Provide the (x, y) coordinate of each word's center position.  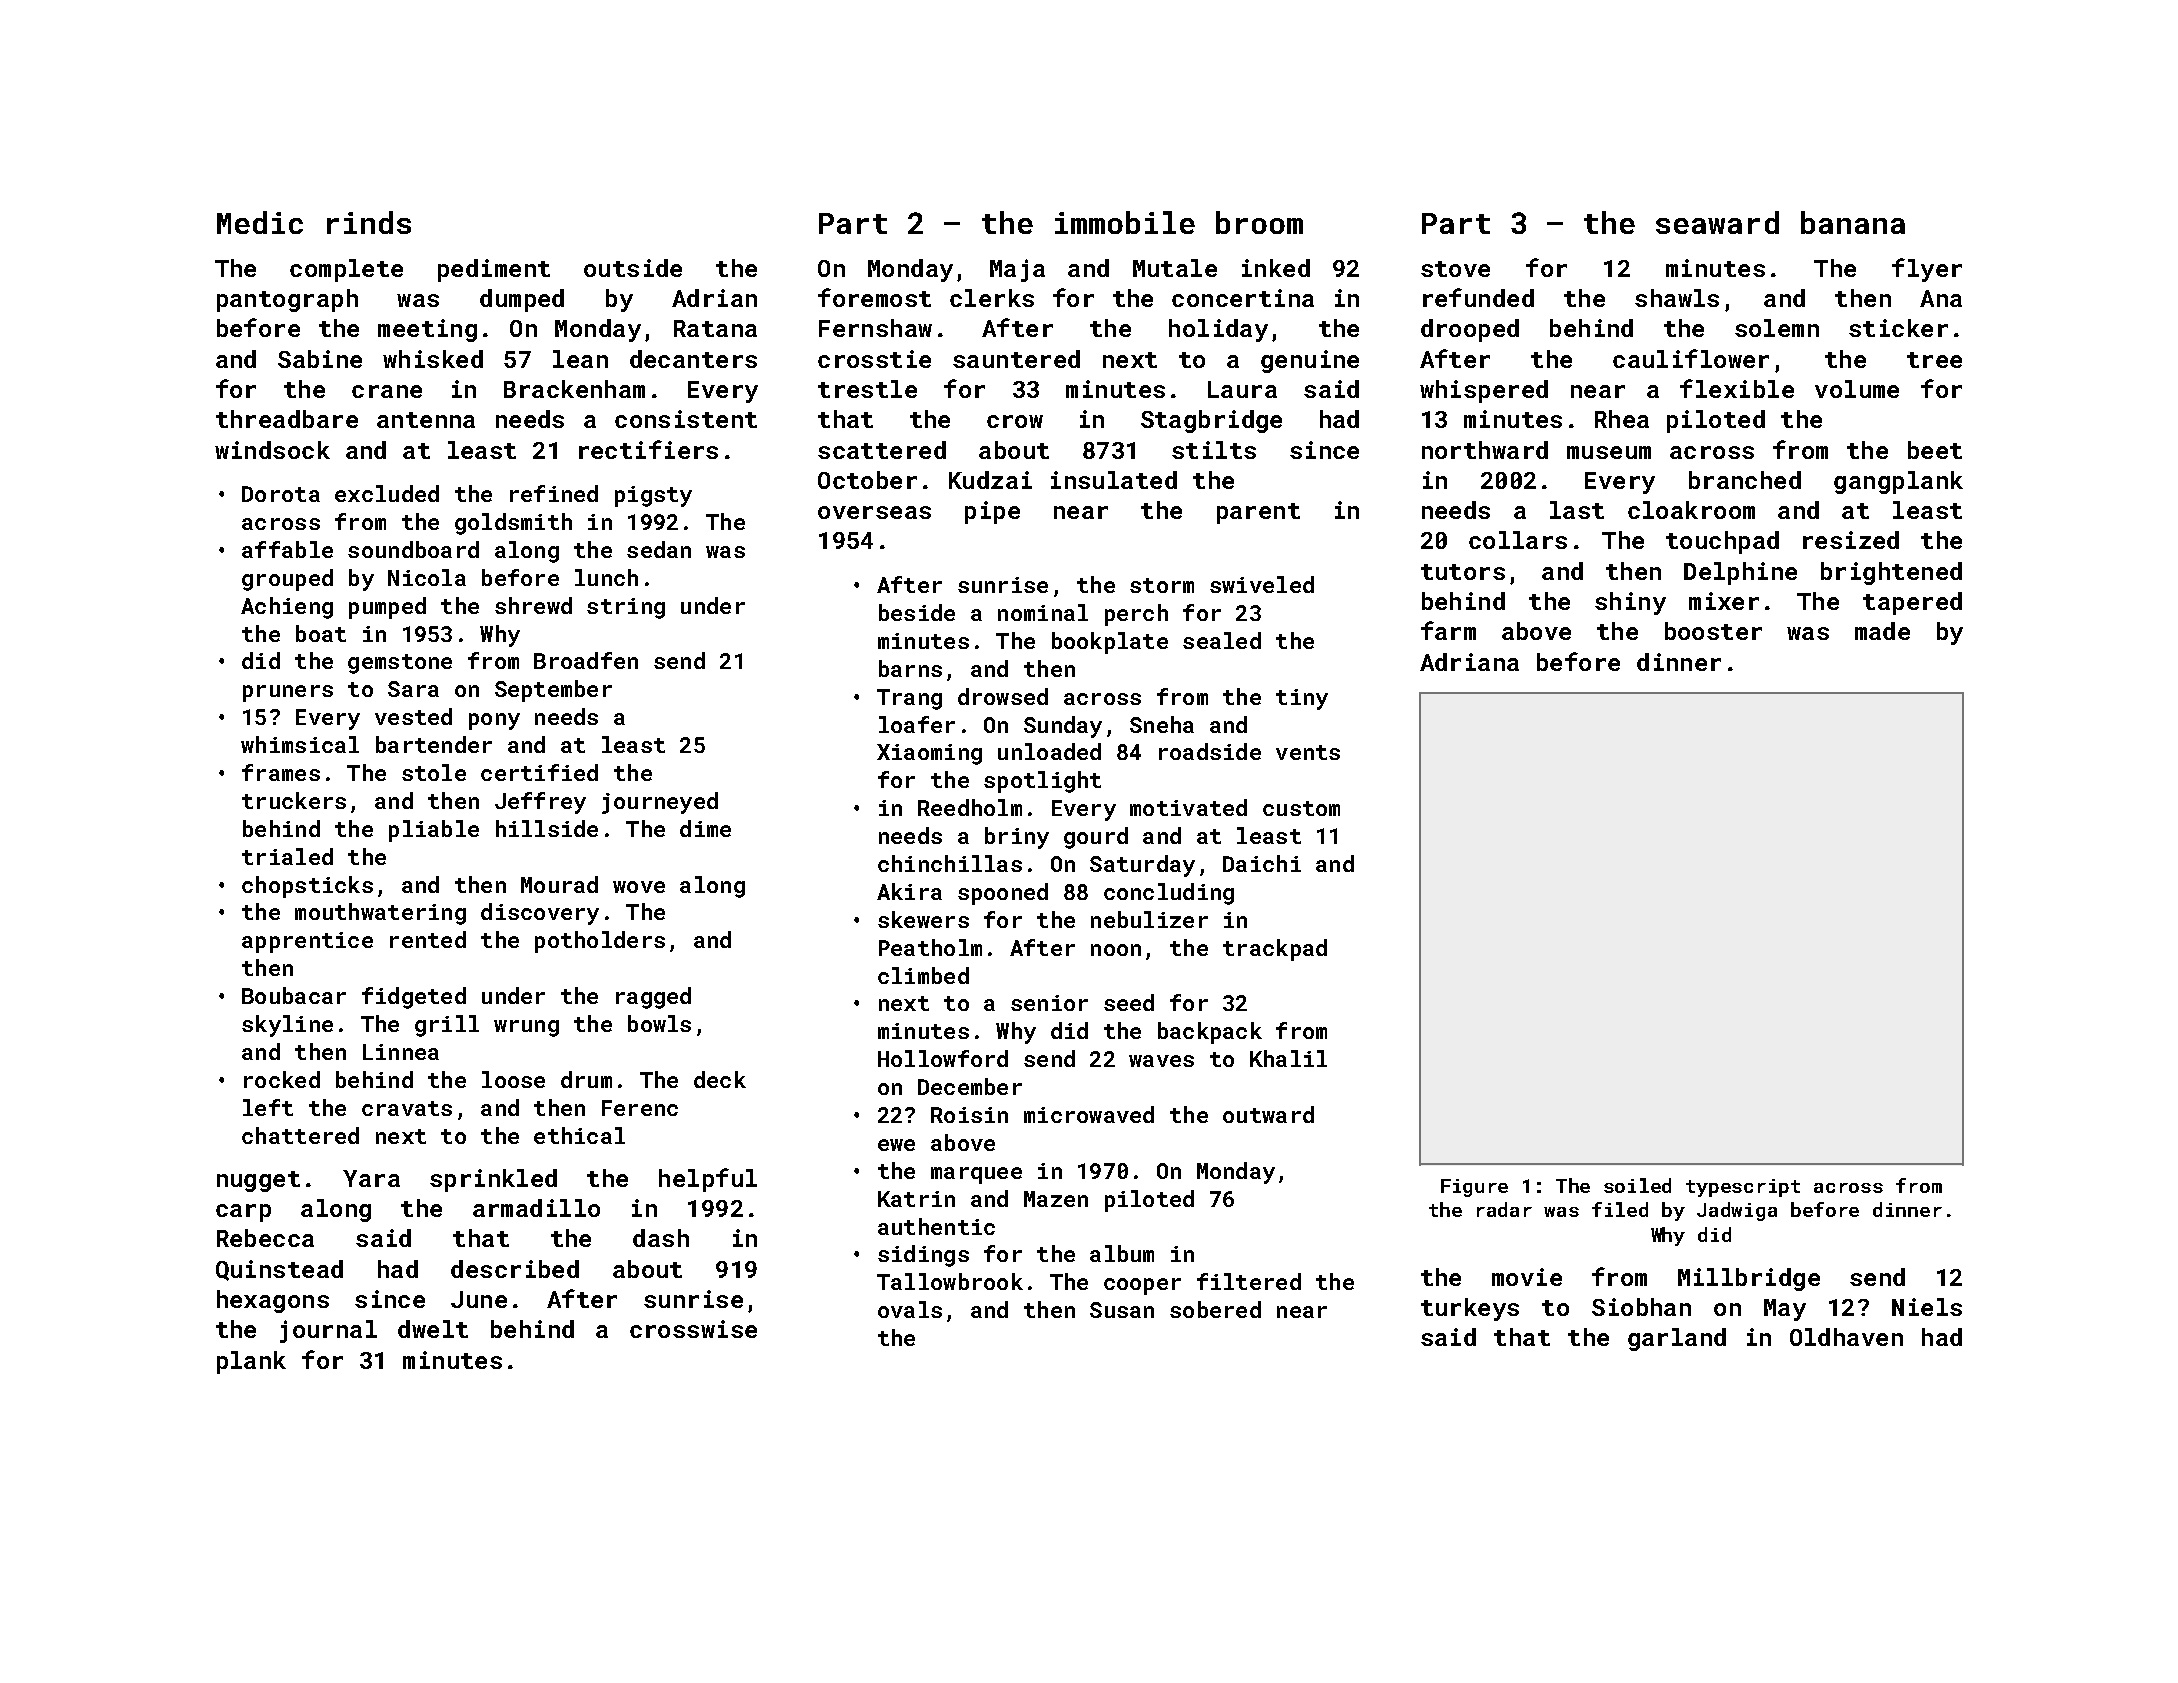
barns (910, 668)
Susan (1122, 1310)
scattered (882, 450)
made (1882, 631)
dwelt (433, 1329)
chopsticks (307, 887)
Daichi (1262, 863)
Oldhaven (1846, 1337)
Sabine (320, 359)
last (1577, 510)
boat (321, 633)
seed (1129, 1002)
